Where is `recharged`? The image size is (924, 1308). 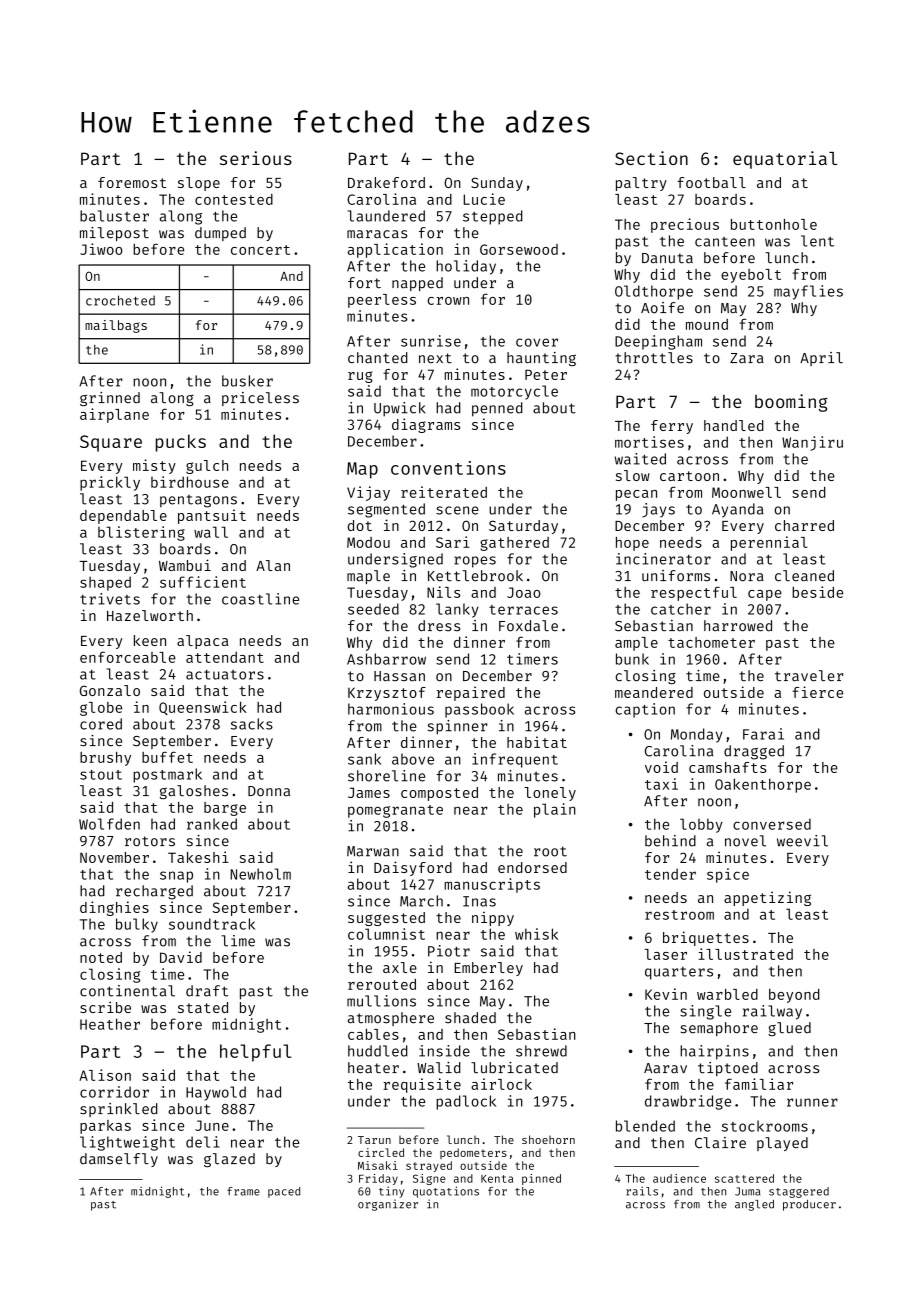
recharged is located at coordinates (154, 892).
